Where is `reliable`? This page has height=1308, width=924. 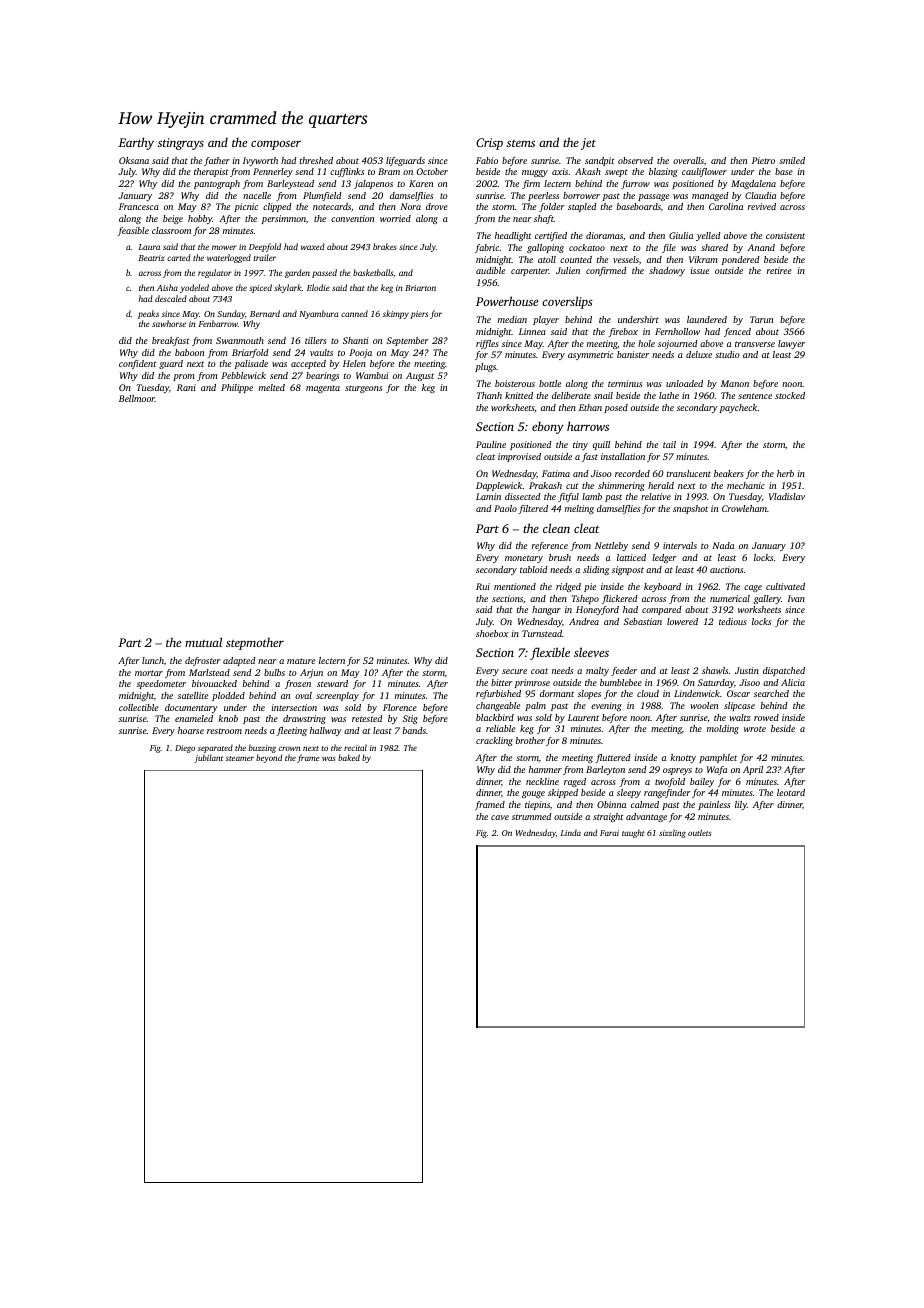
reliable is located at coordinates (500, 728).
